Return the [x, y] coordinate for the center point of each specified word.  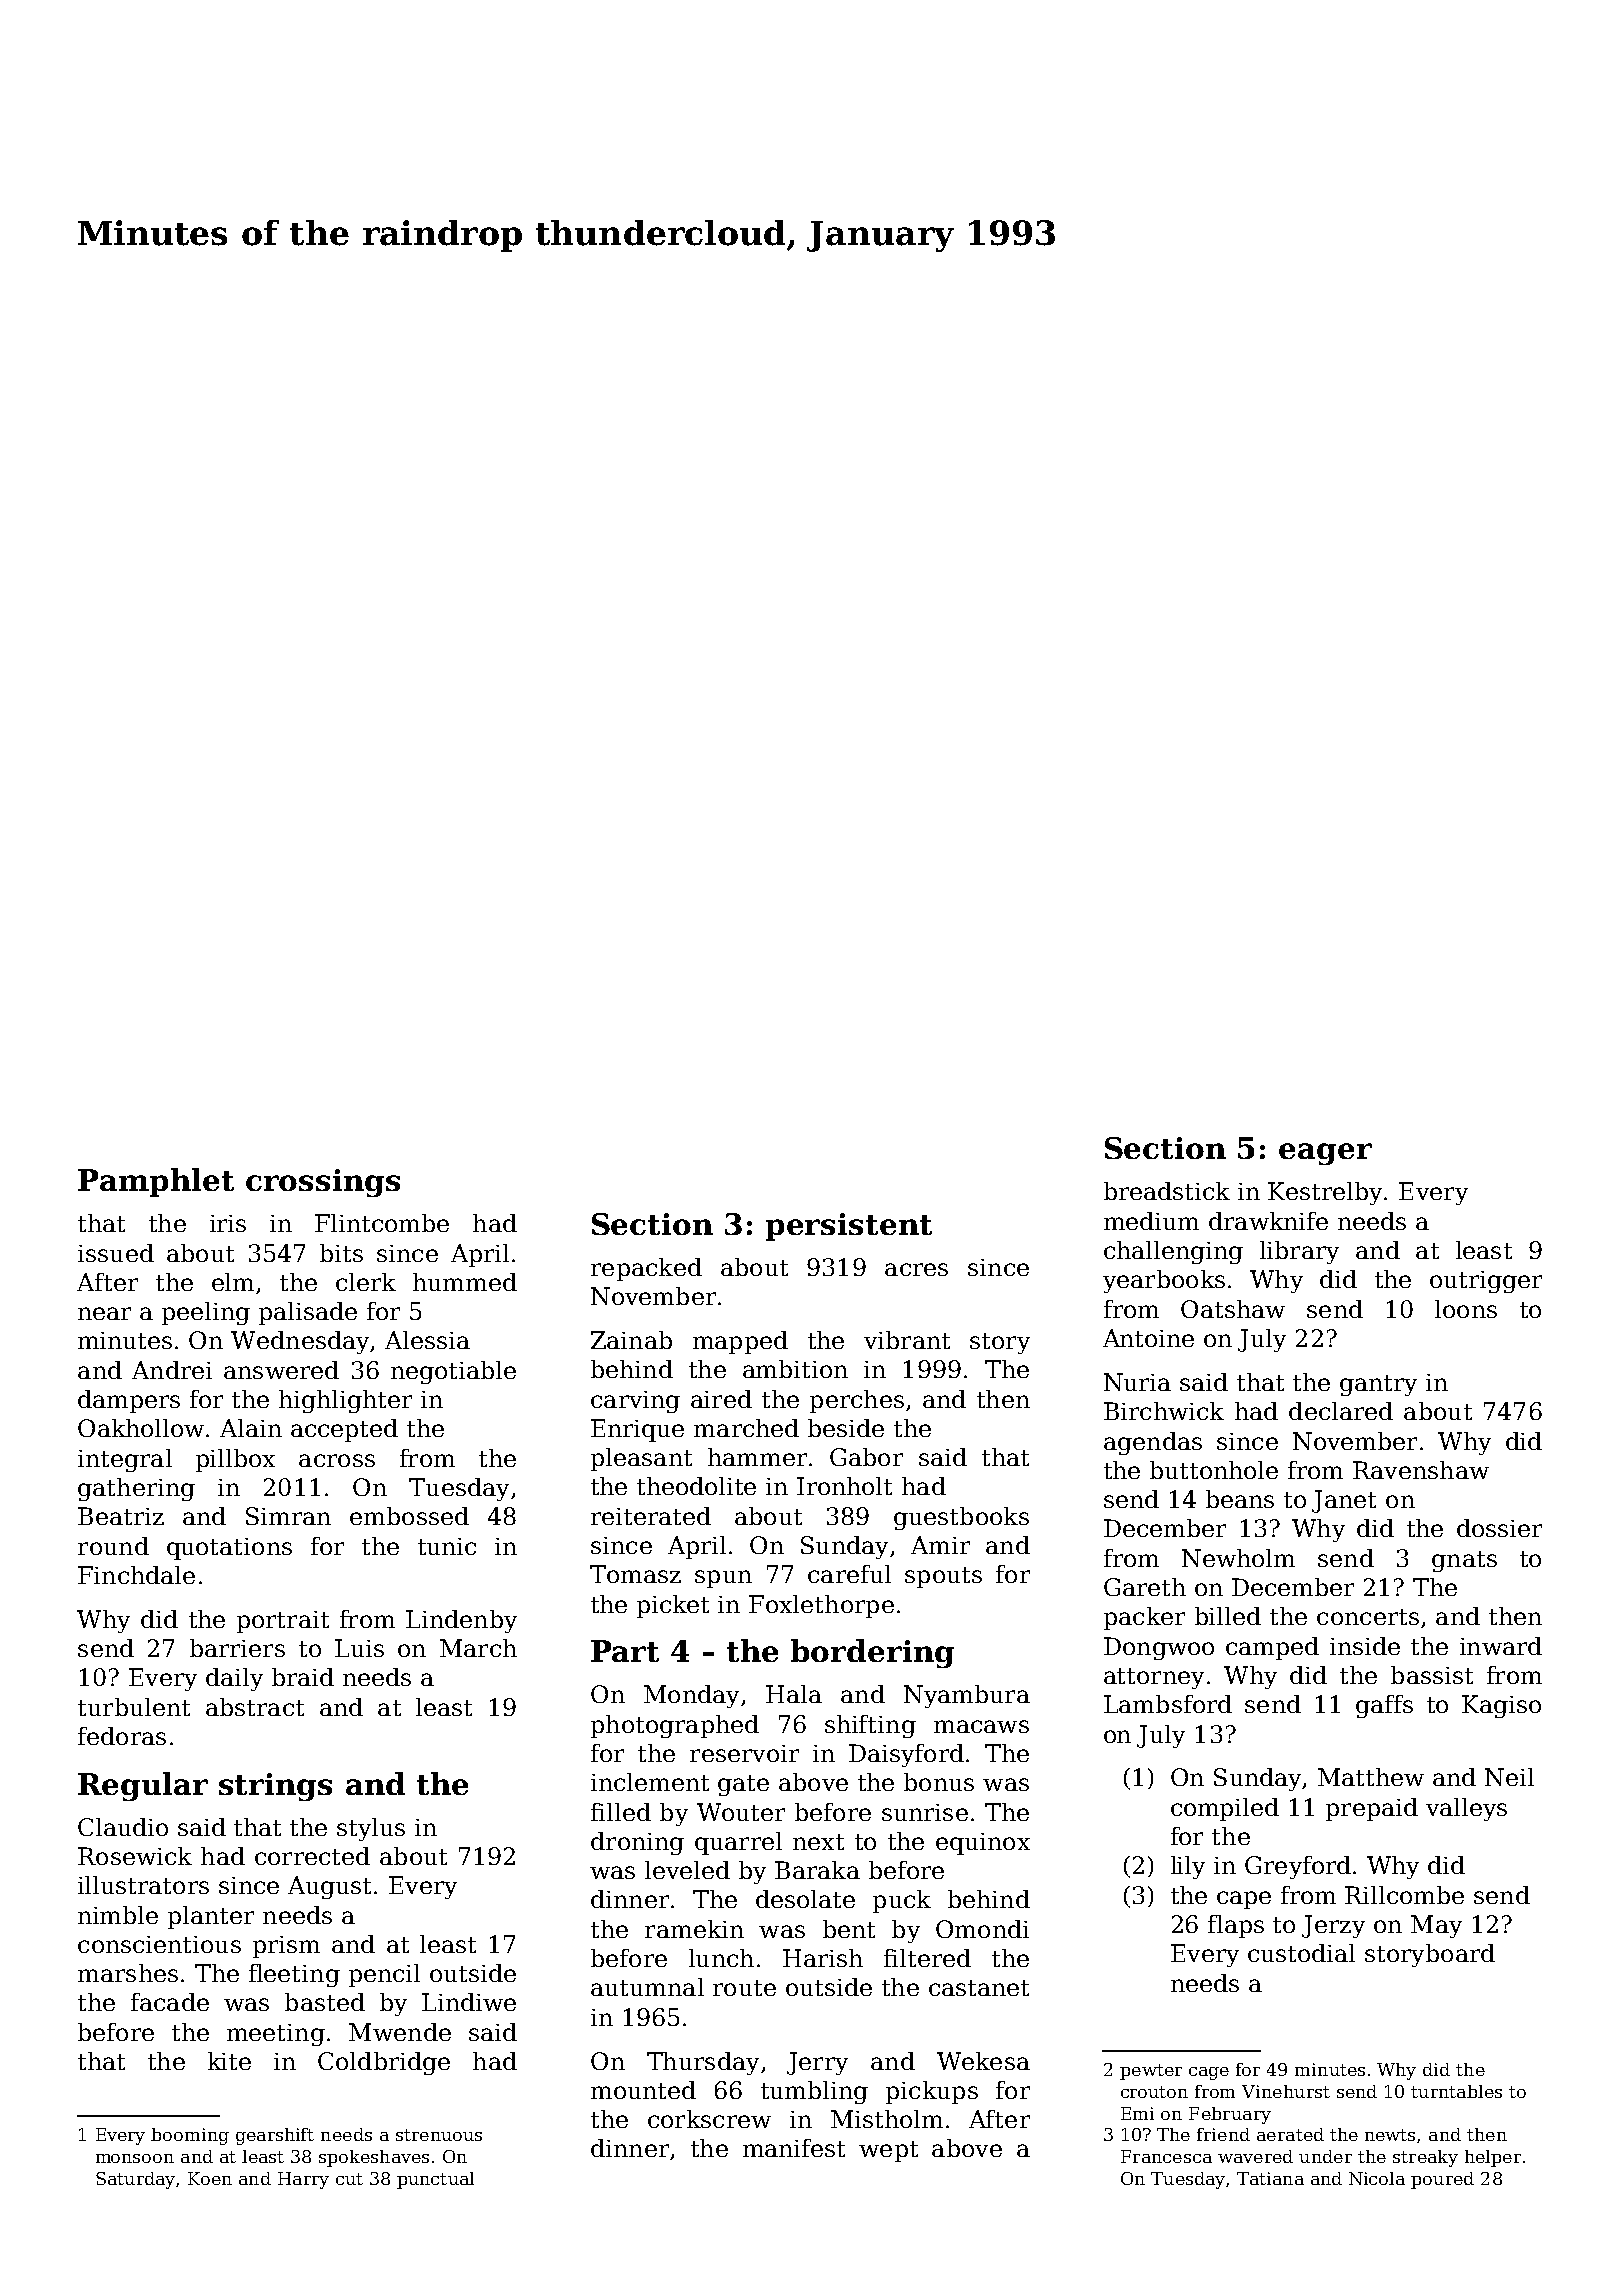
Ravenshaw [1421, 1470]
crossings [323, 1183]
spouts [943, 1577]
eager [1325, 1154]
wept [888, 2151]
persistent [849, 1227]
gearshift [275, 2136]
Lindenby [461, 1621]
